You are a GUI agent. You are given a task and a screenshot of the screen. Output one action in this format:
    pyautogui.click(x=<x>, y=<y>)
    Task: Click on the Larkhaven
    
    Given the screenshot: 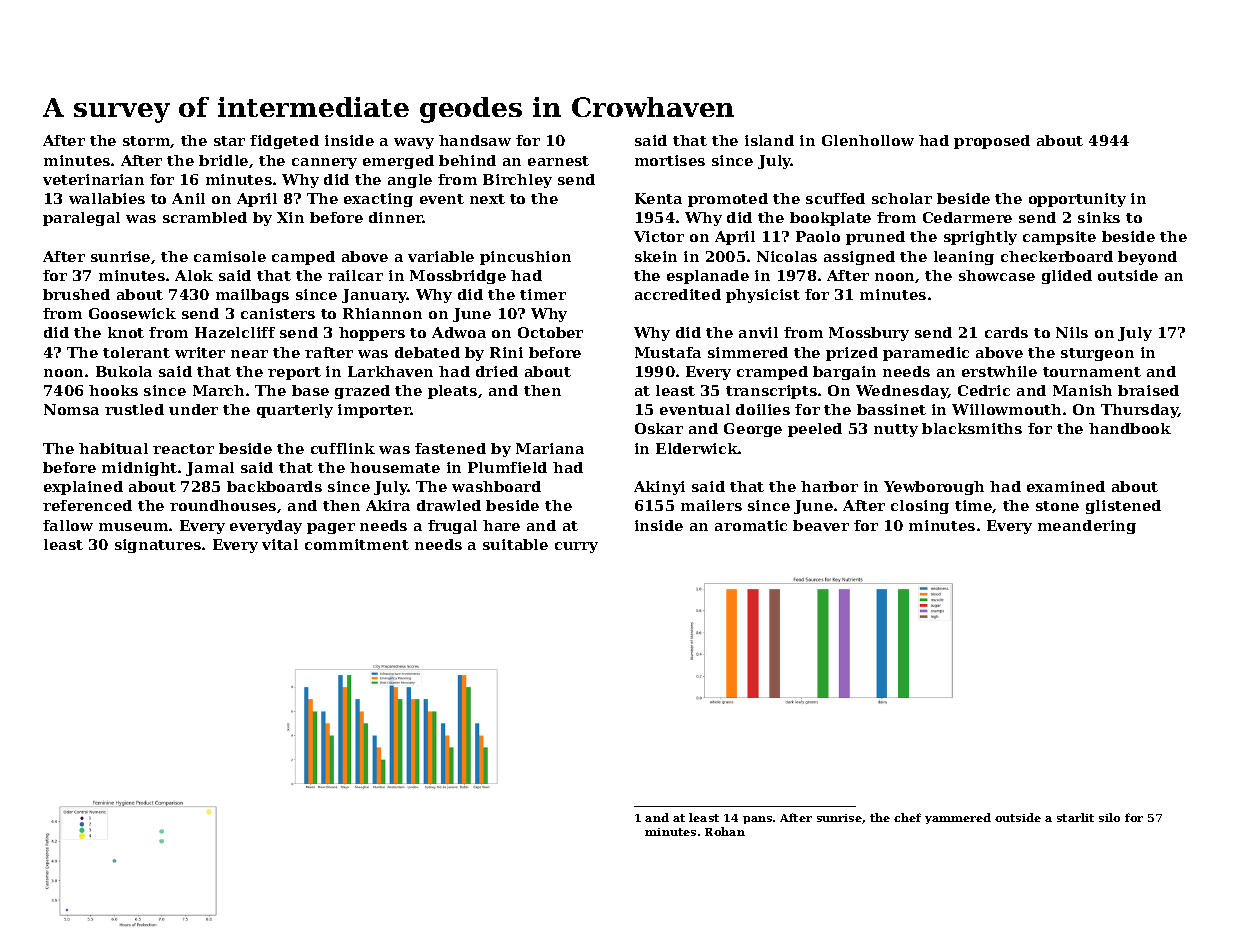 What is the action you would take?
    pyautogui.click(x=390, y=371)
